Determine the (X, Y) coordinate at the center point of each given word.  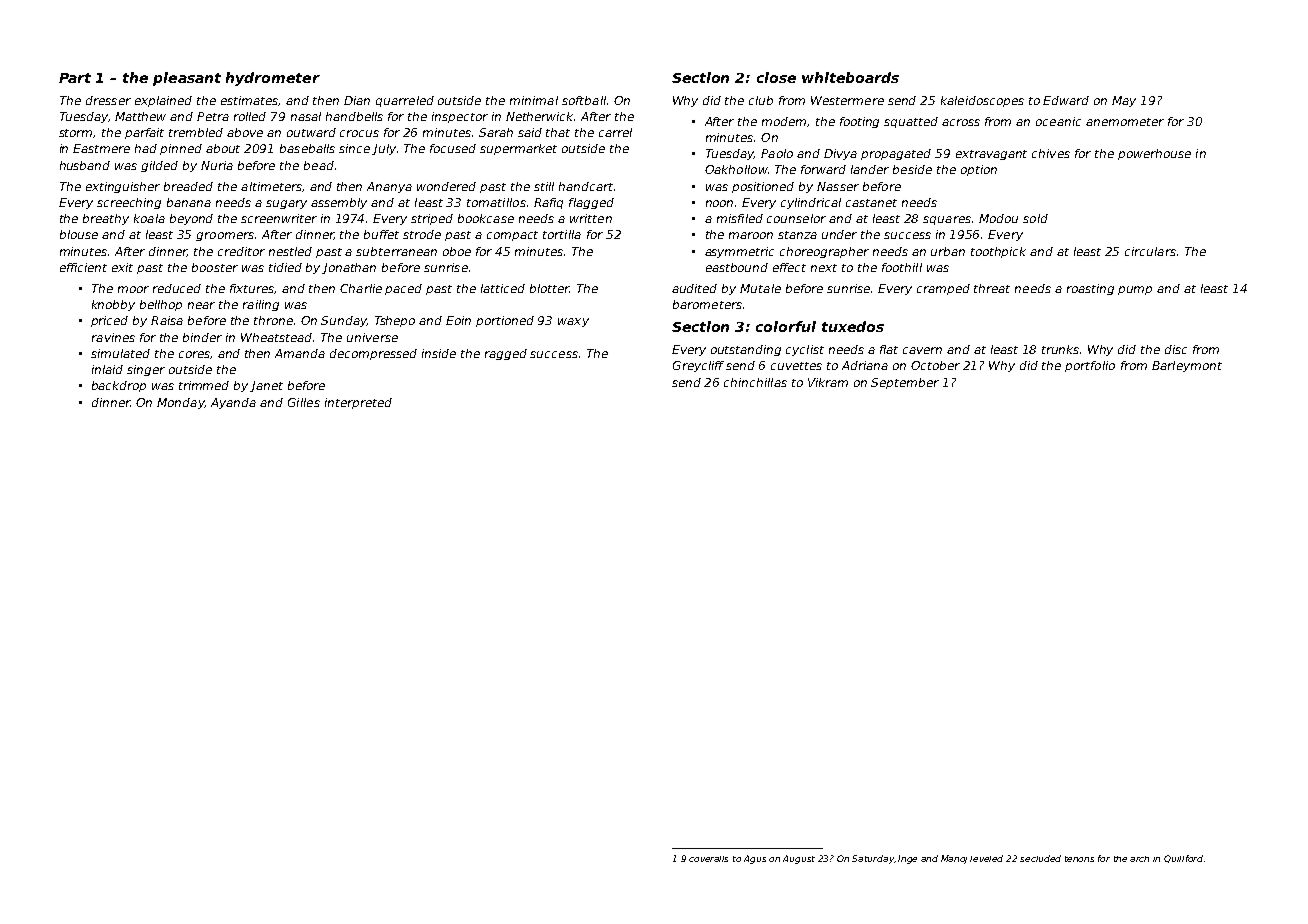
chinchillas (755, 382)
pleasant (187, 79)
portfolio (1090, 366)
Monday (180, 403)
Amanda (300, 353)
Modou (998, 218)
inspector (460, 117)
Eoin (458, 320)
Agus (755, 859)
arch (1139, 859)
